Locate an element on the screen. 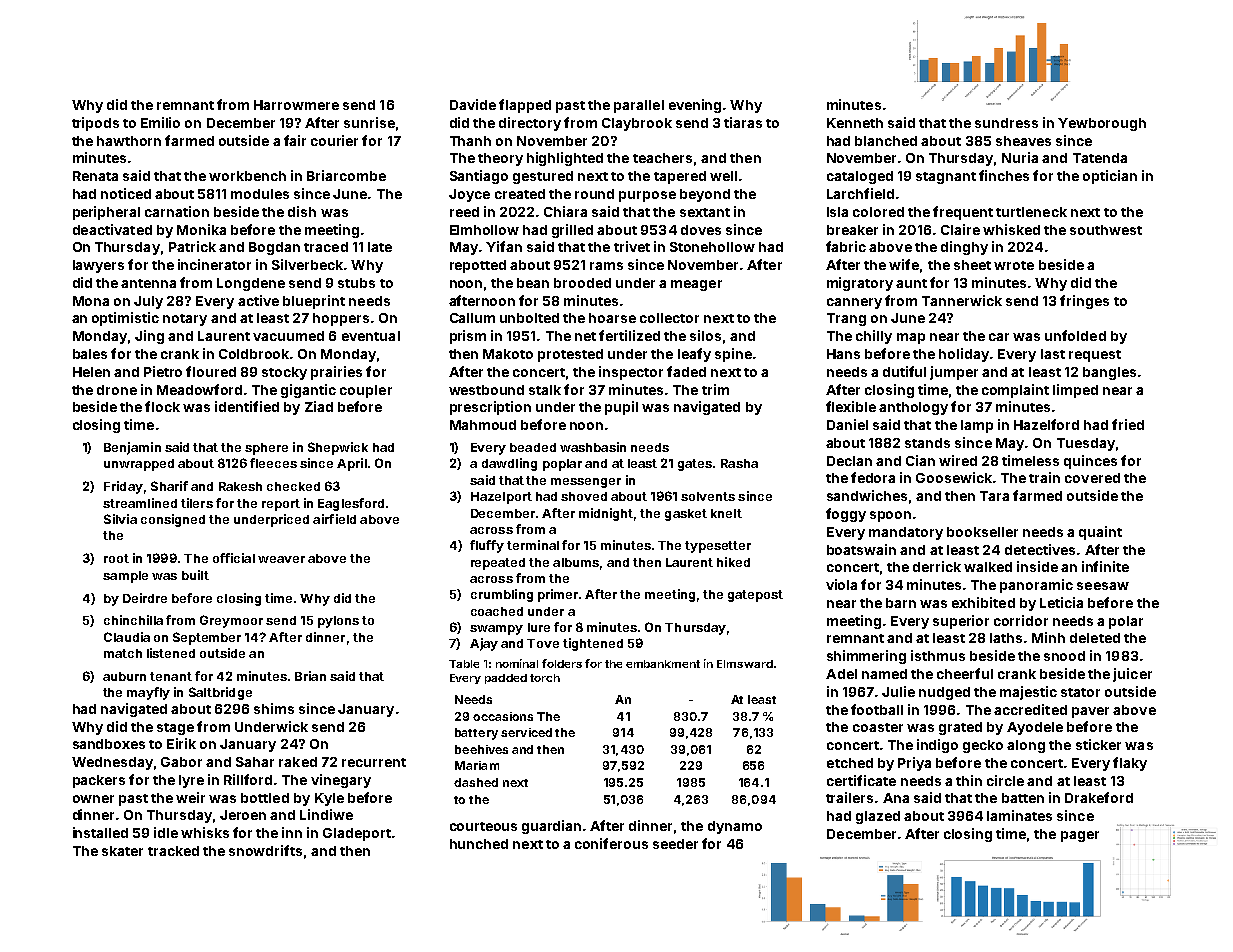 The width and height of the screenshot is (1233, 952). flapped is located at coordinates (525, 106).
